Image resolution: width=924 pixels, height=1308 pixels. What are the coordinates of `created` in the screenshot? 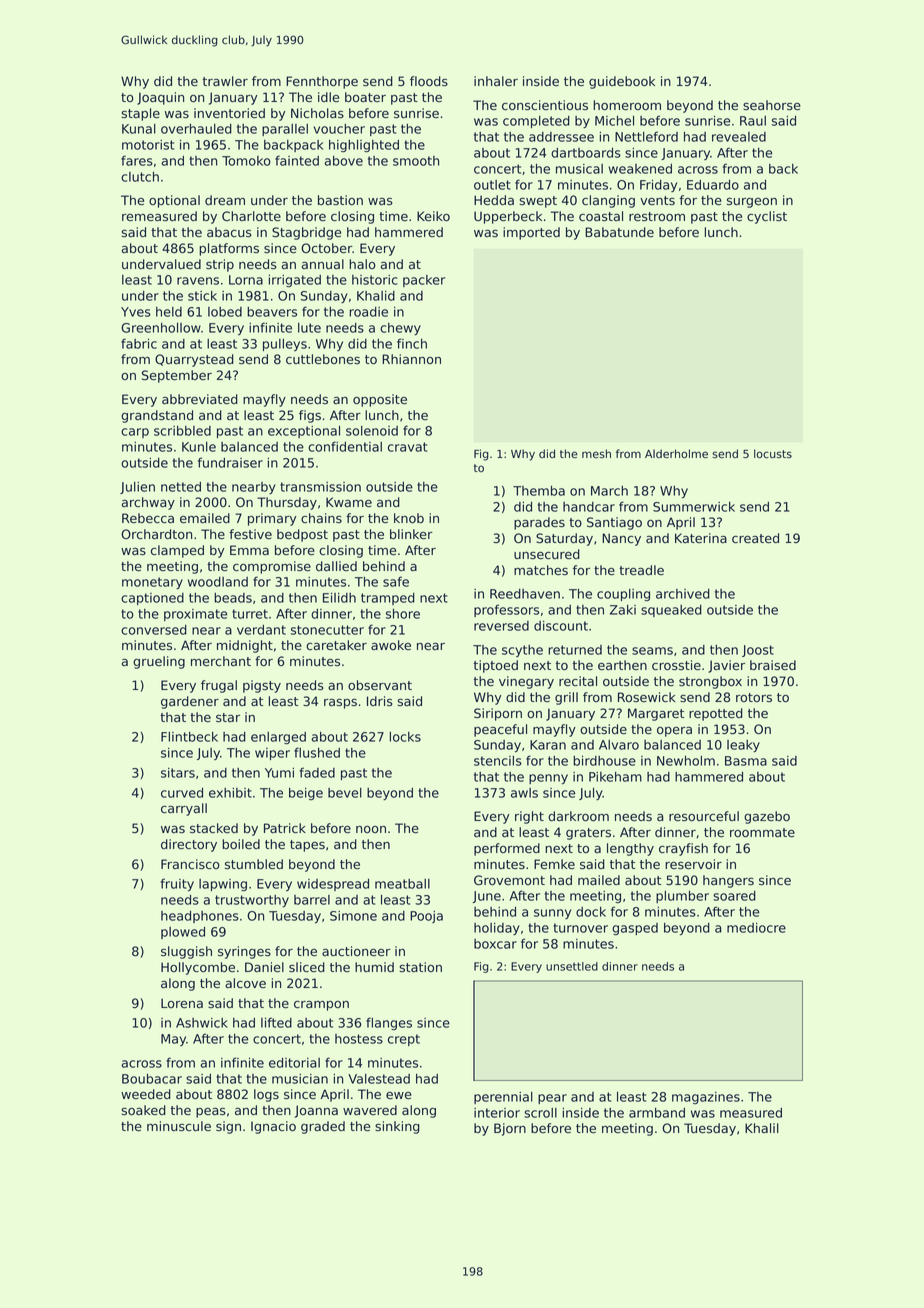 It's located at (755, 538).
